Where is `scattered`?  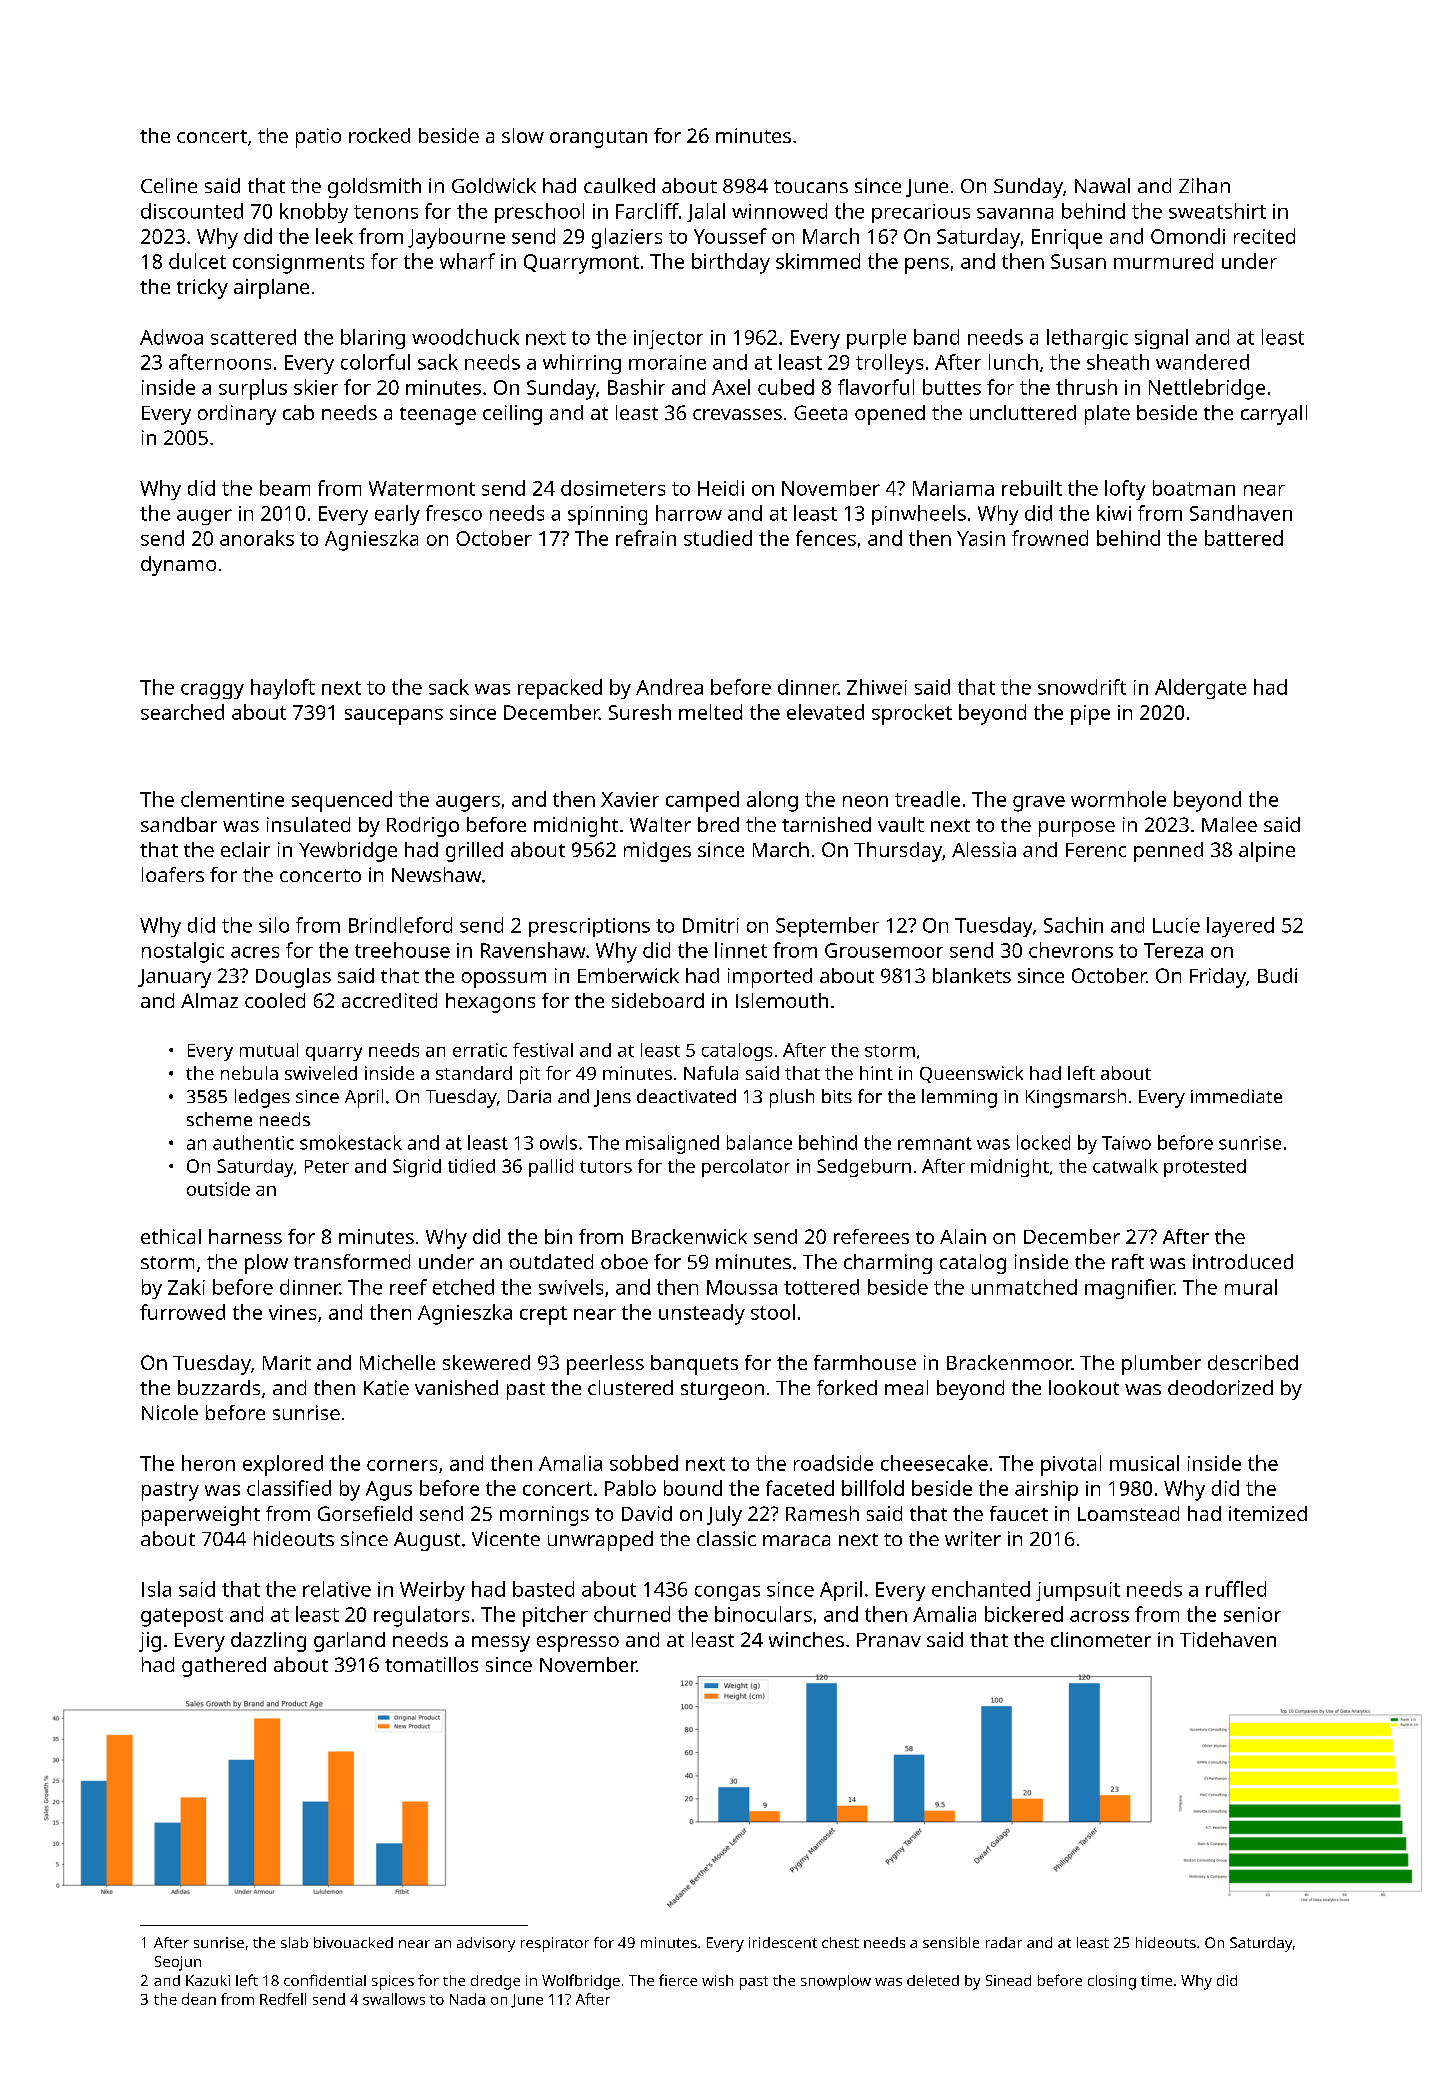 scattered is located at coordinates (253, 337).
